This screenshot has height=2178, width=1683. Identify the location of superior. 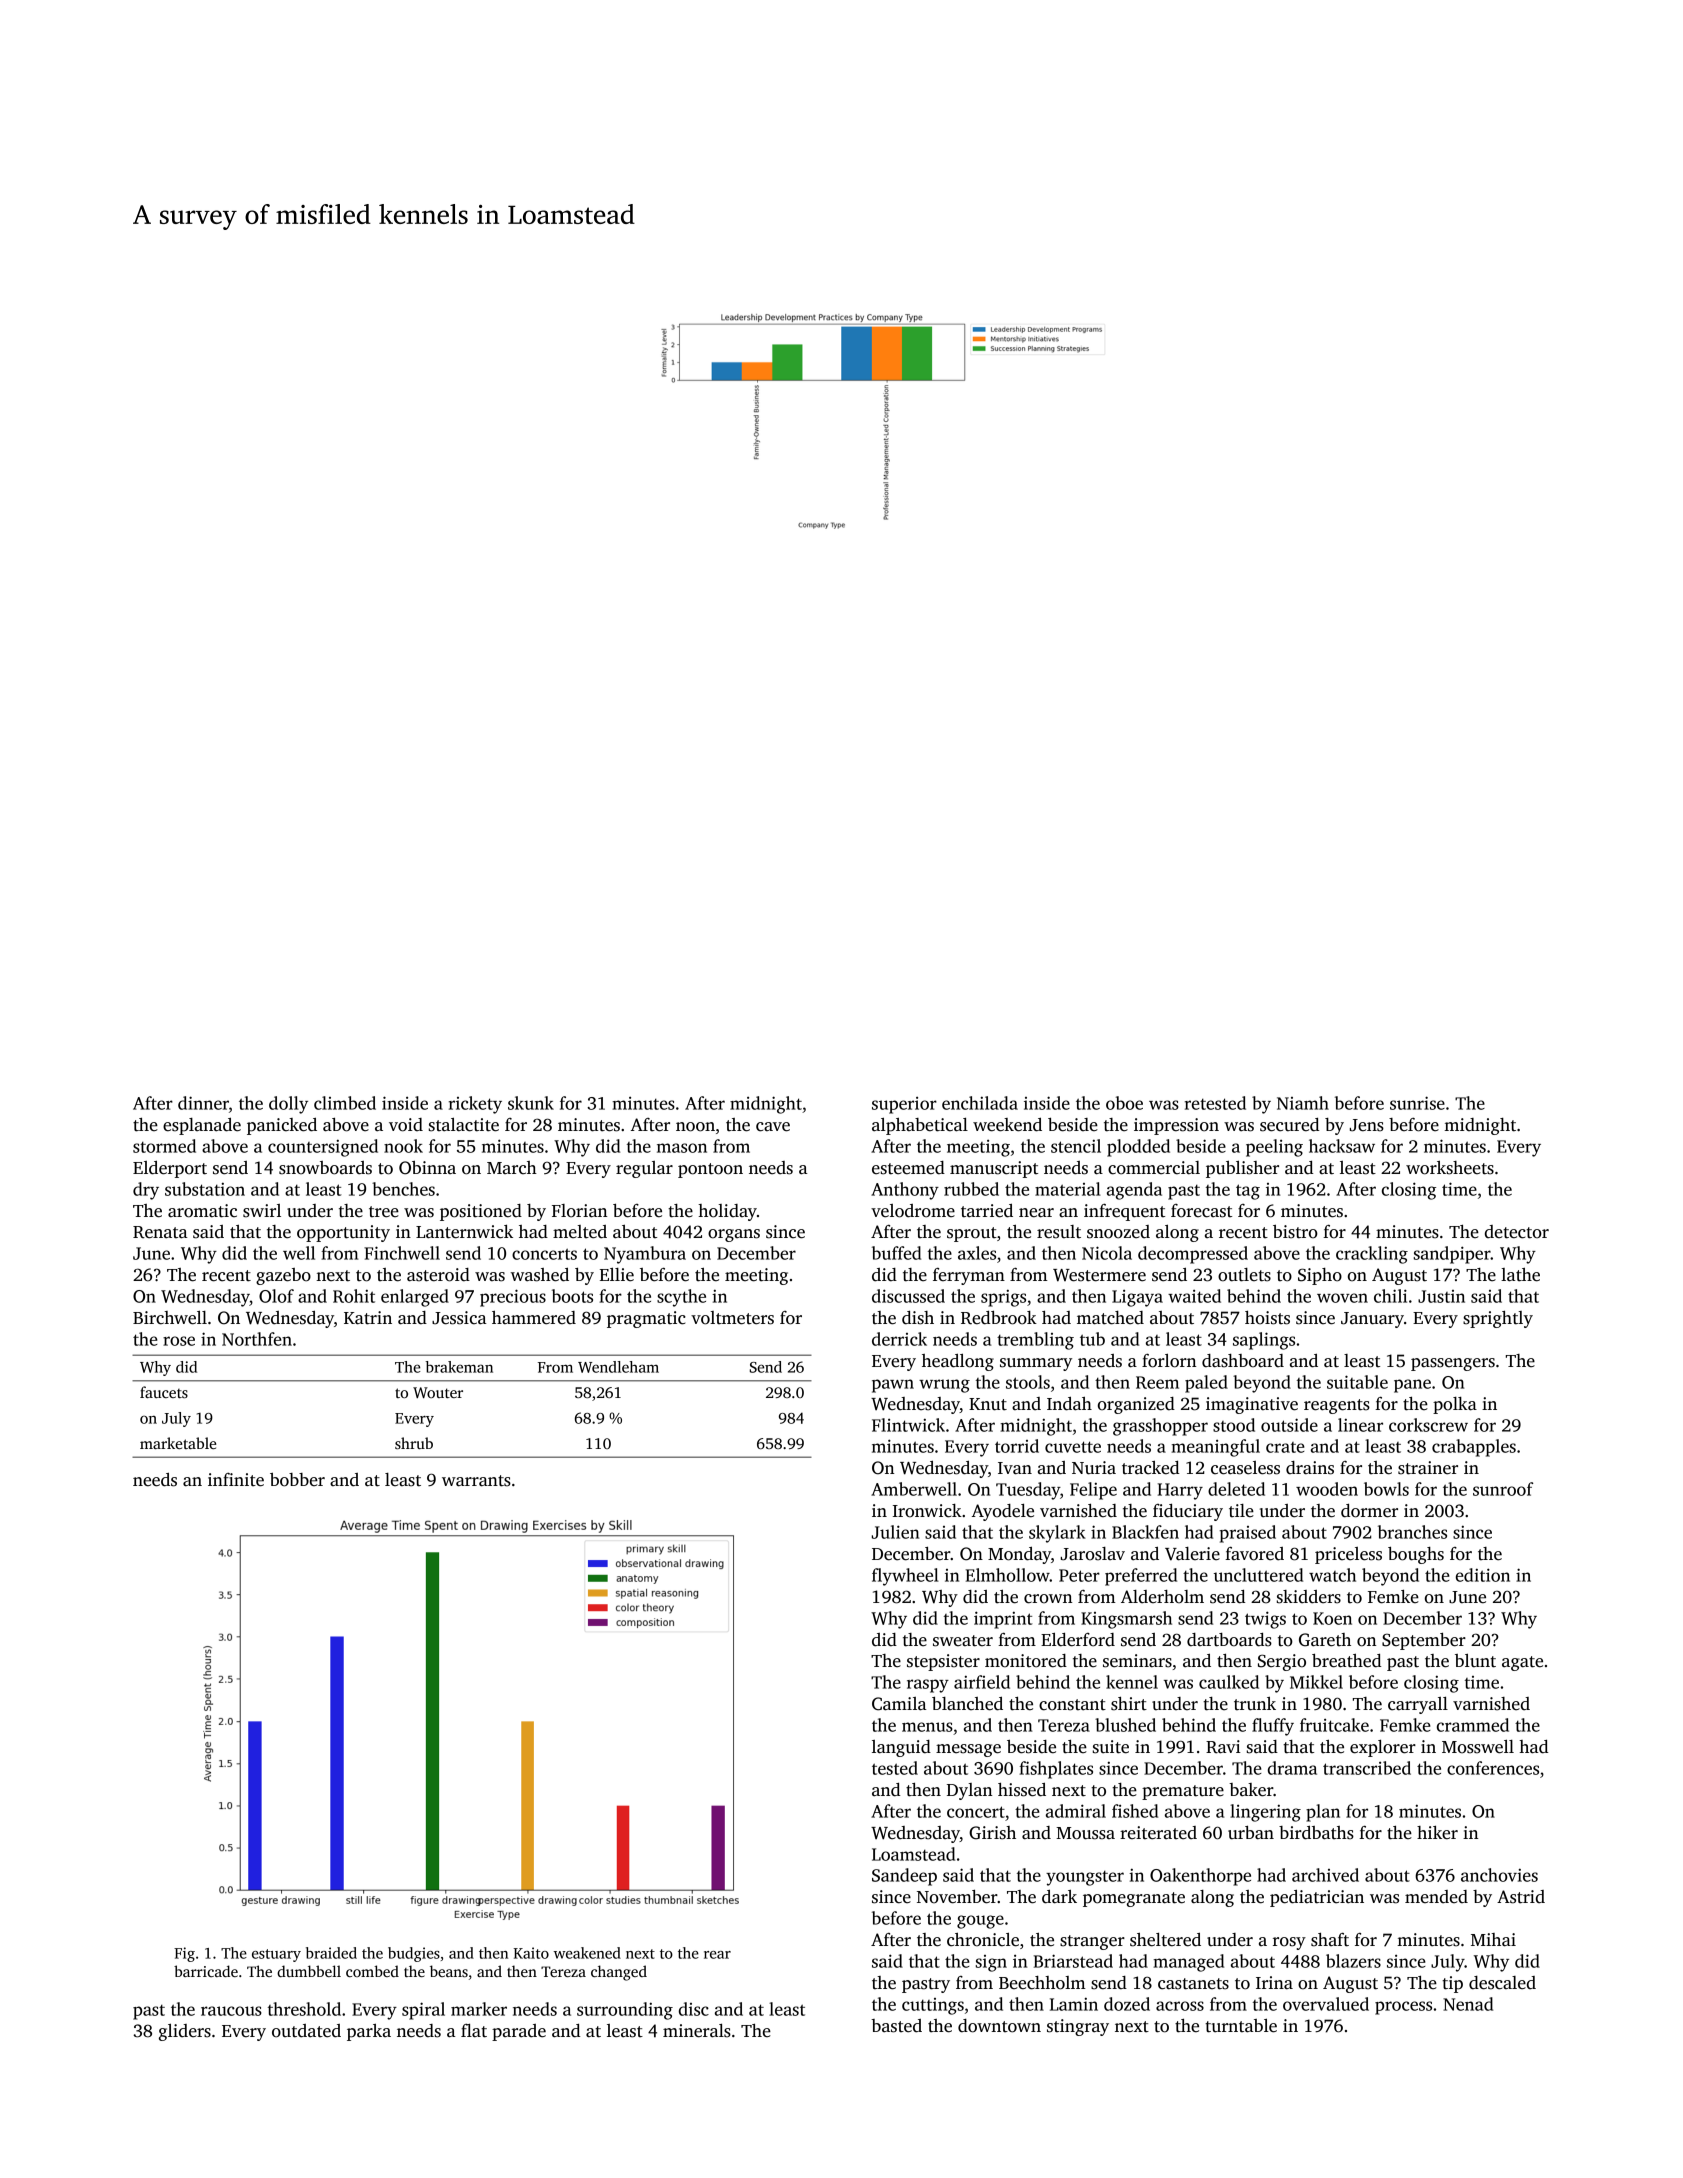
(904, 1105).
